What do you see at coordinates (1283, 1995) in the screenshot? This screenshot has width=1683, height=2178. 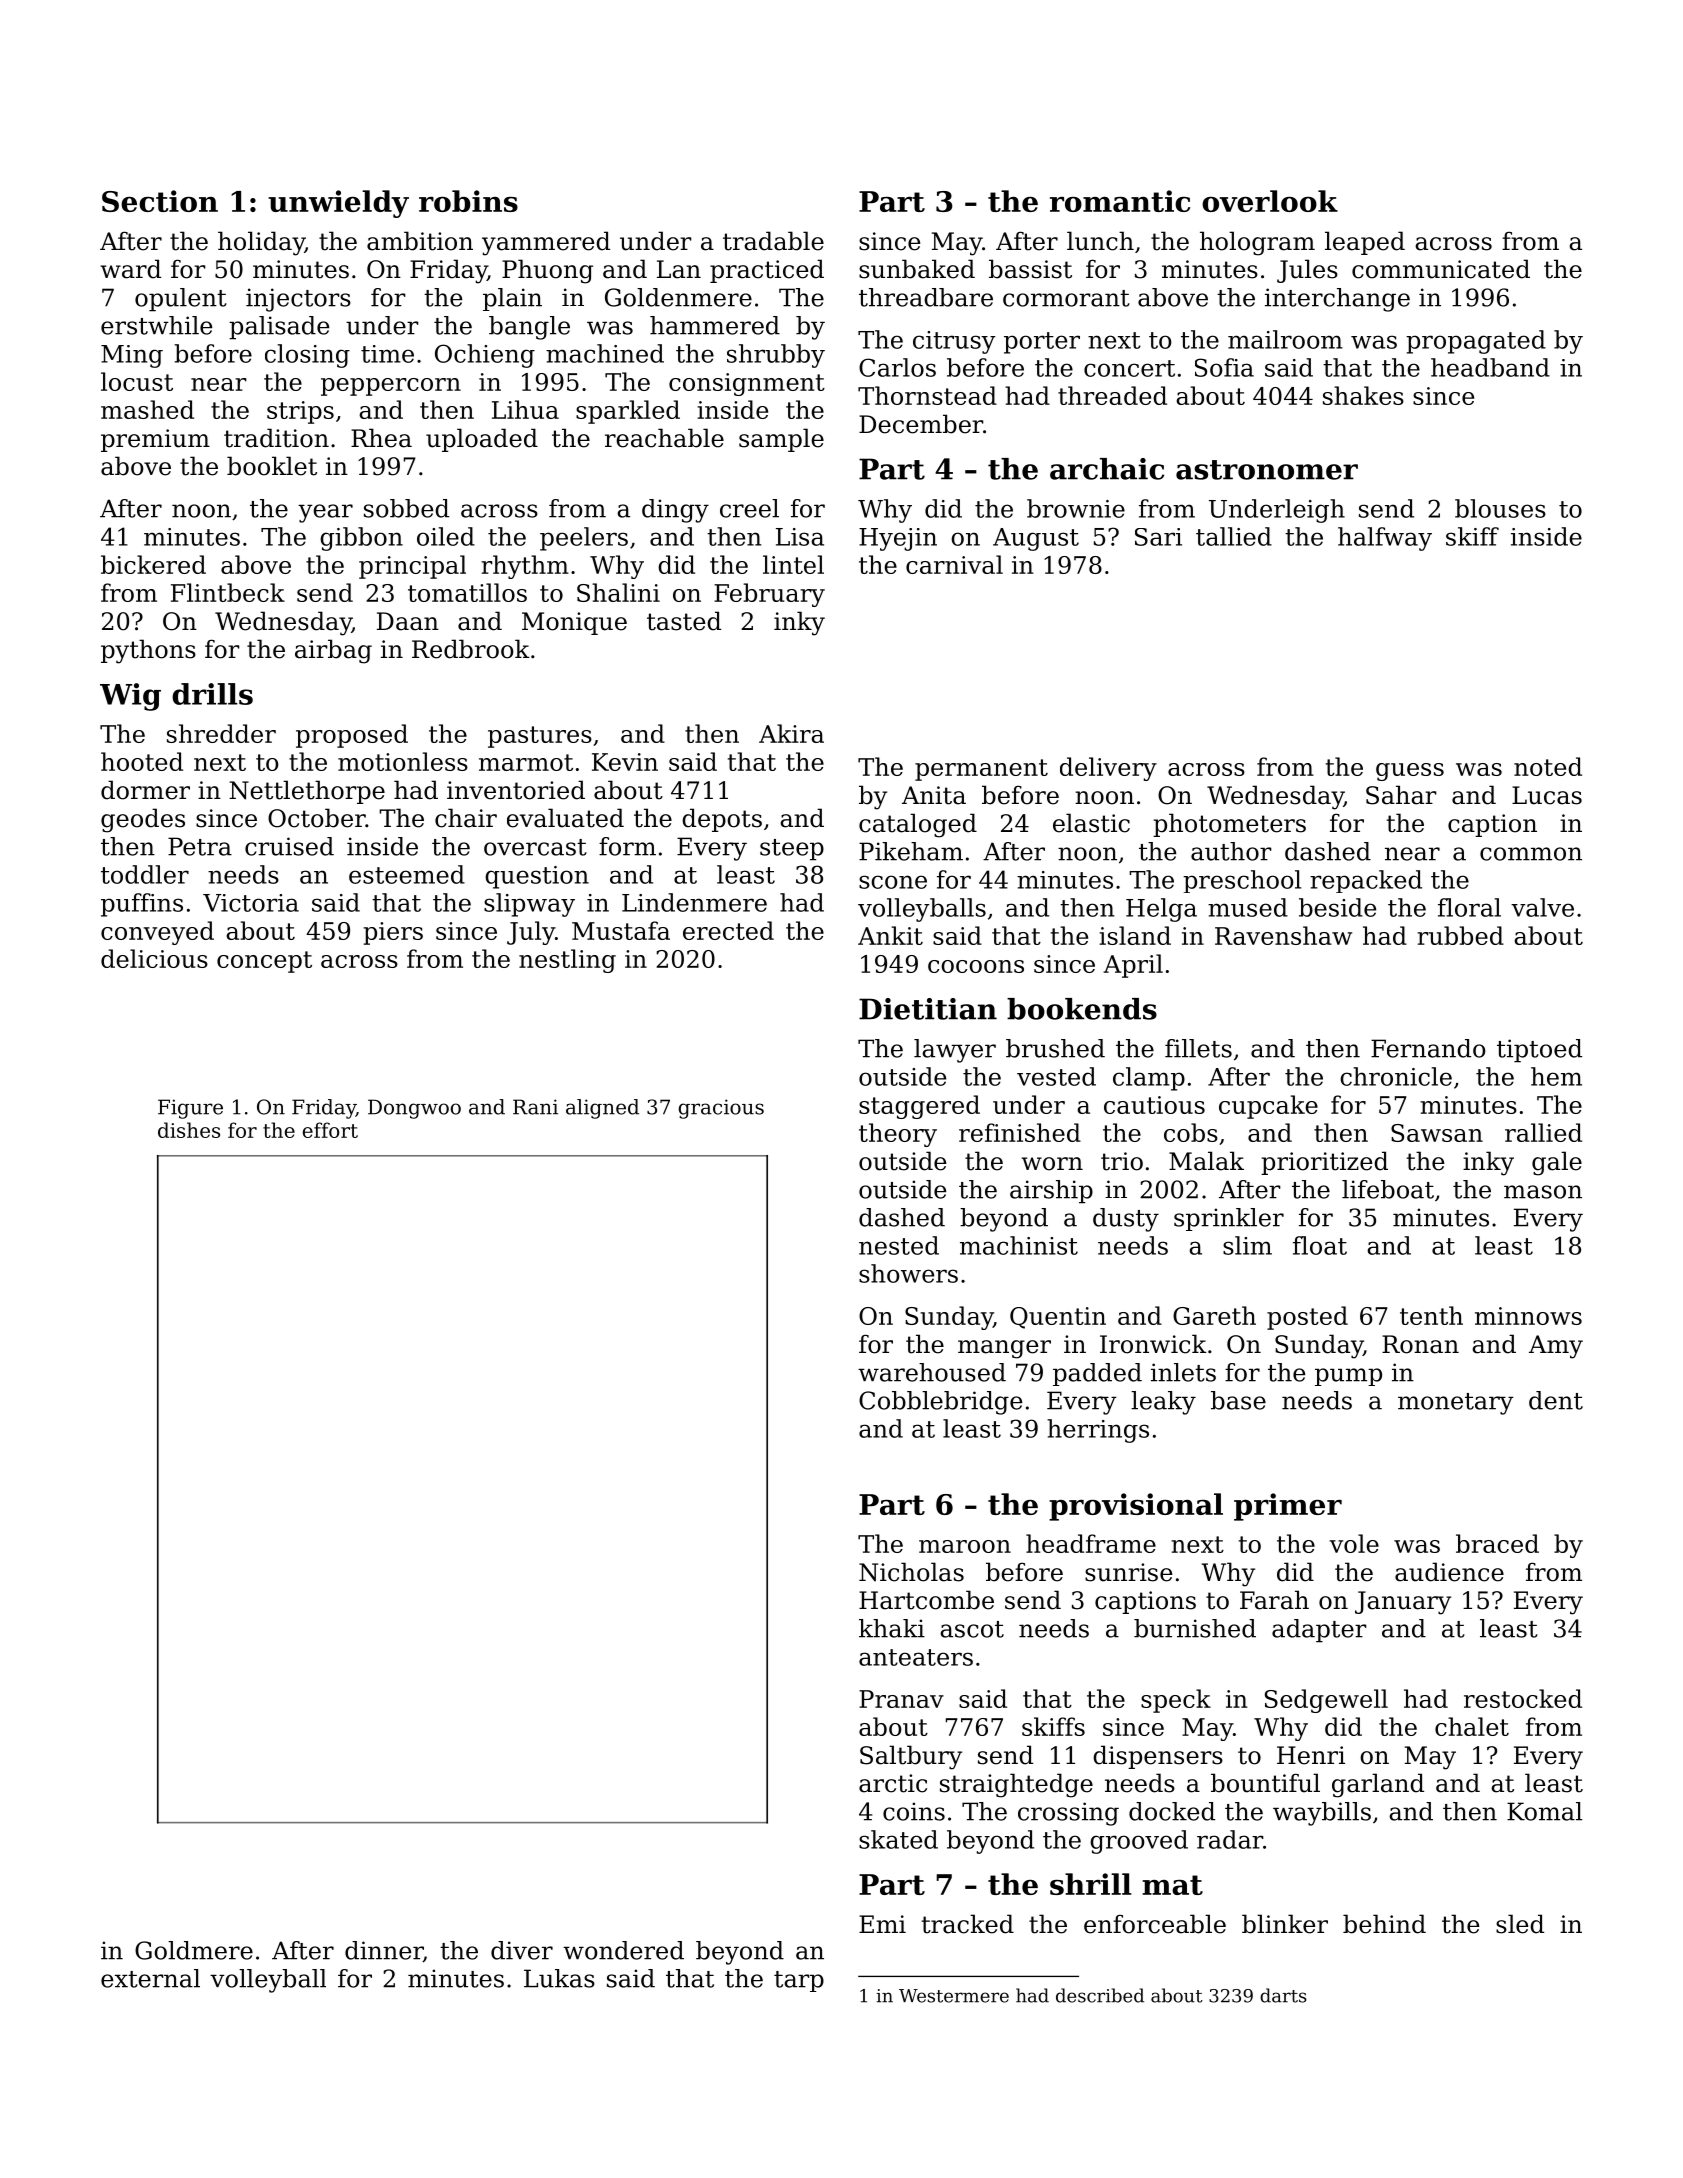 I see `darts` at bounding box center [1283, 1995].
